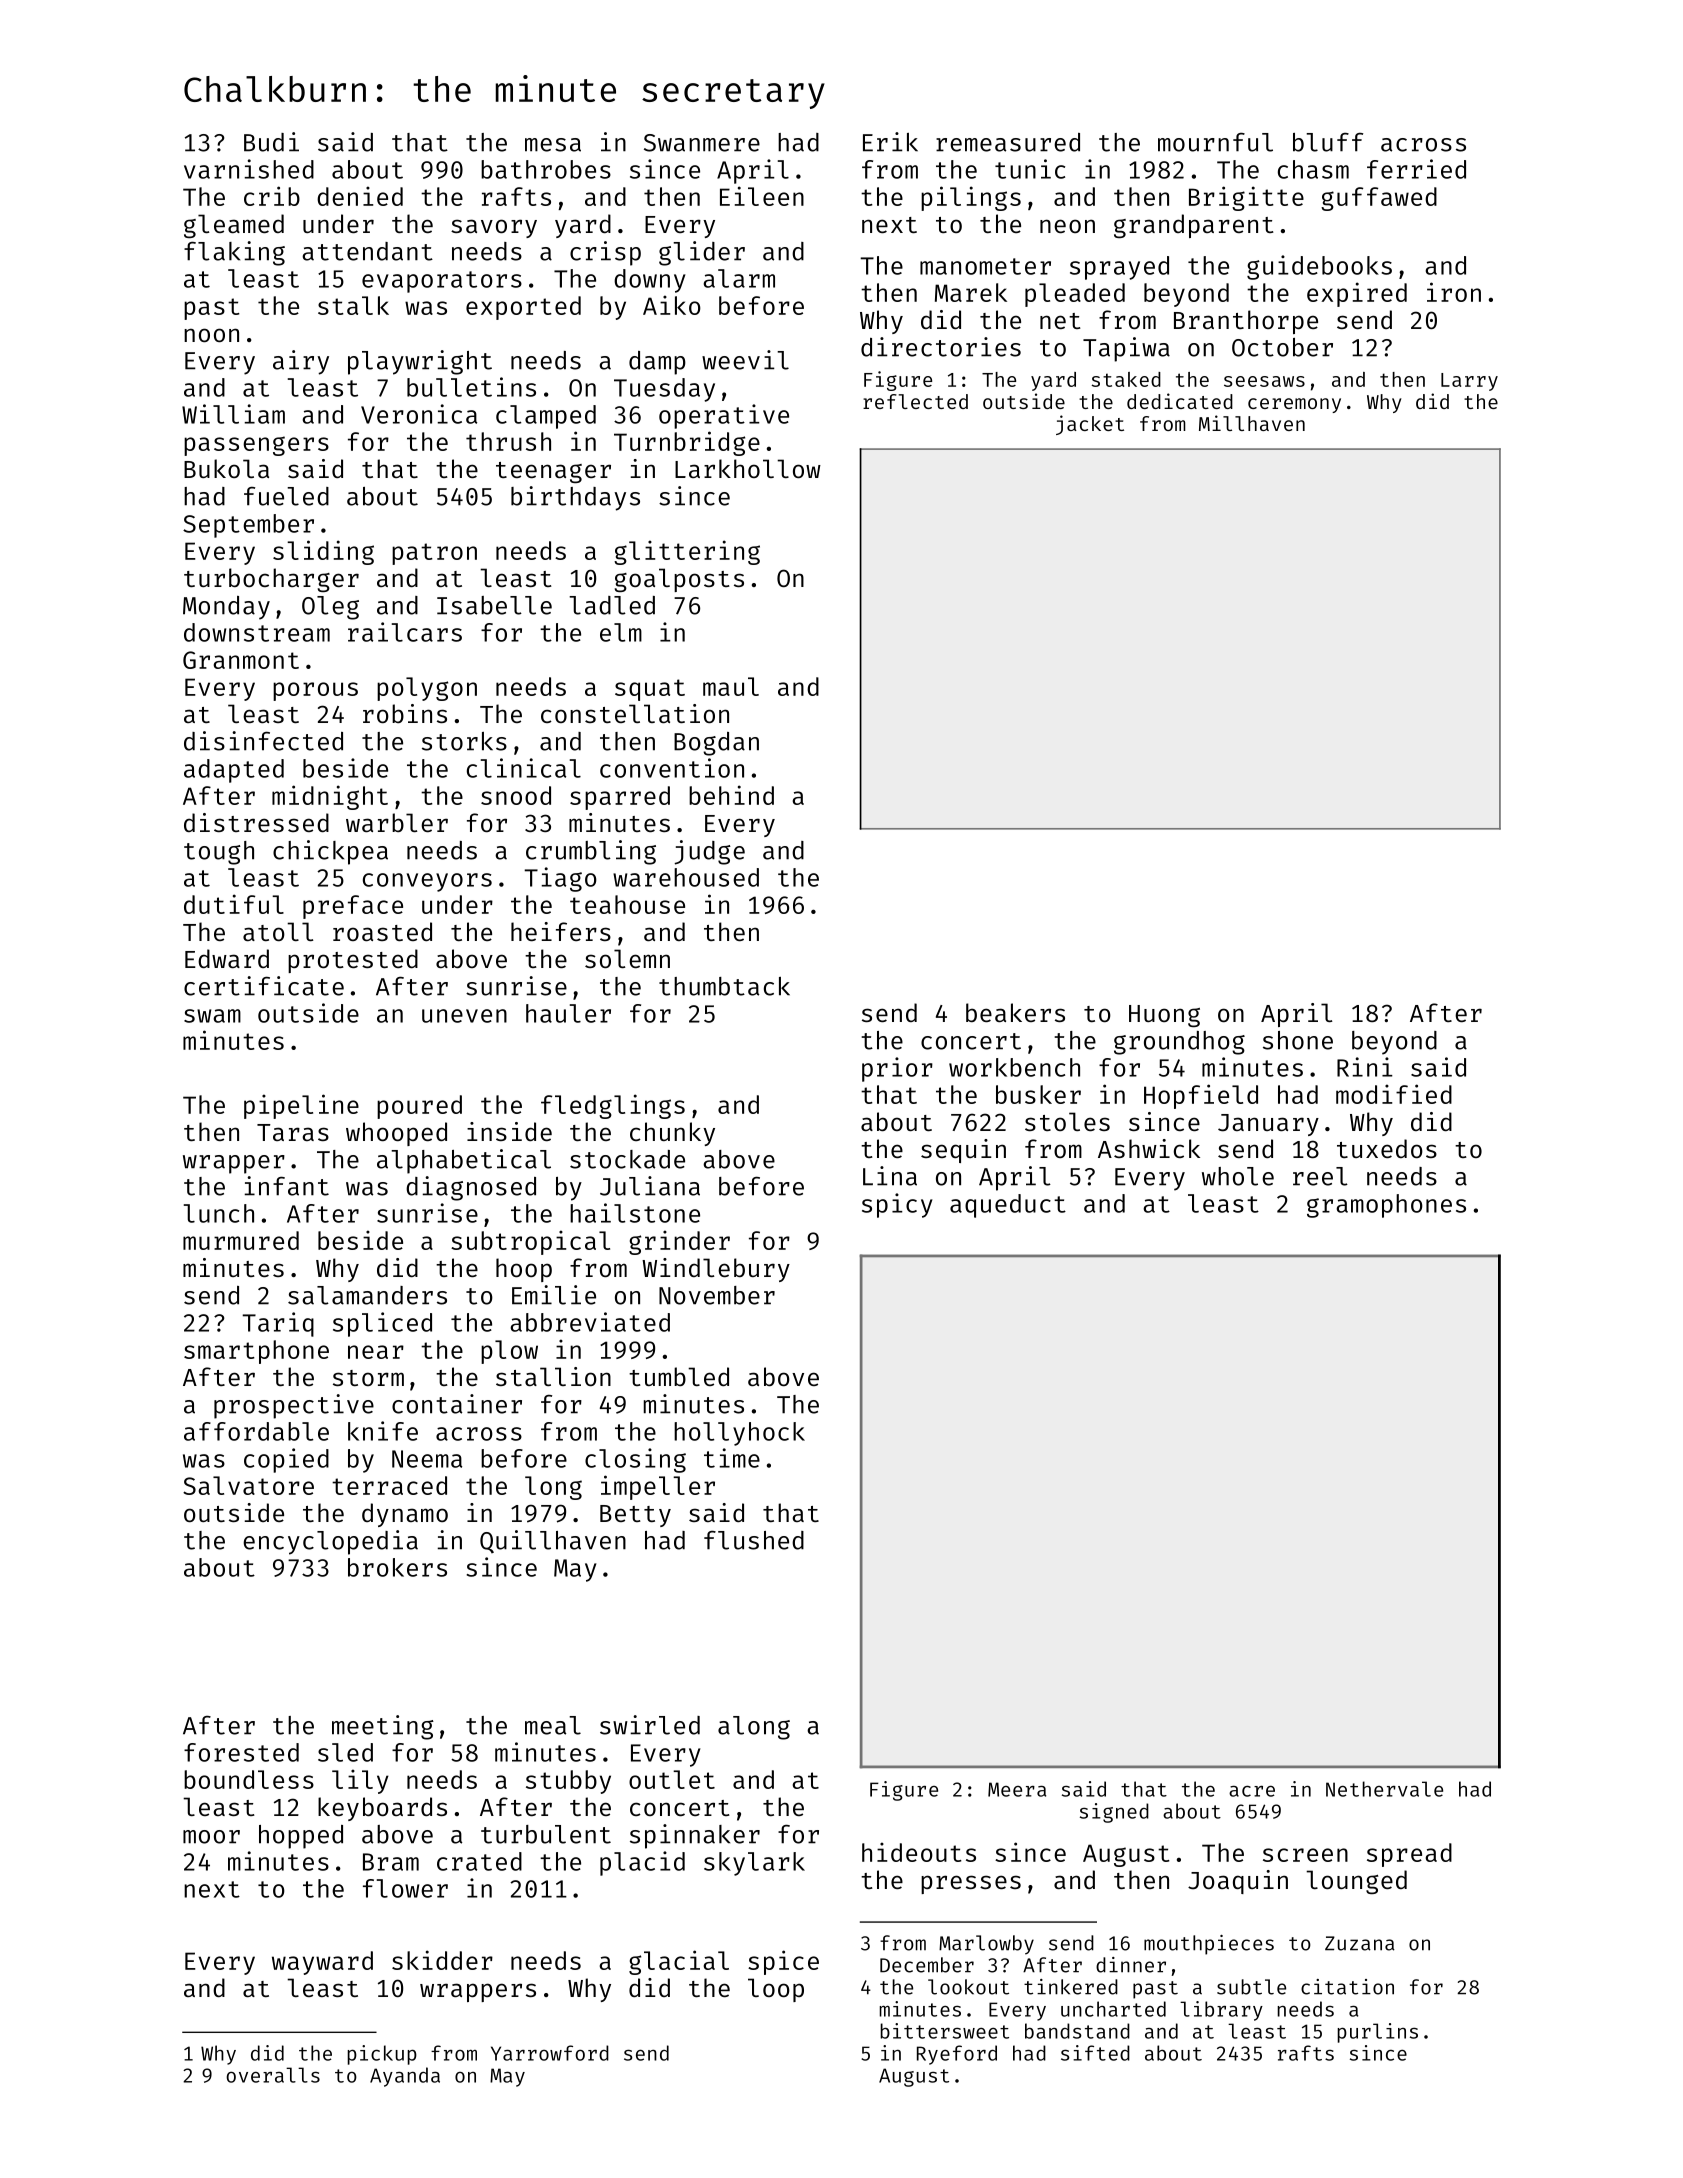 The width and height of the screenshot is (1683, 2178). What do you see at coordinates (1298, 1040) in the screenshot?
I see `shone` at bounding box center [1298, 1040].
